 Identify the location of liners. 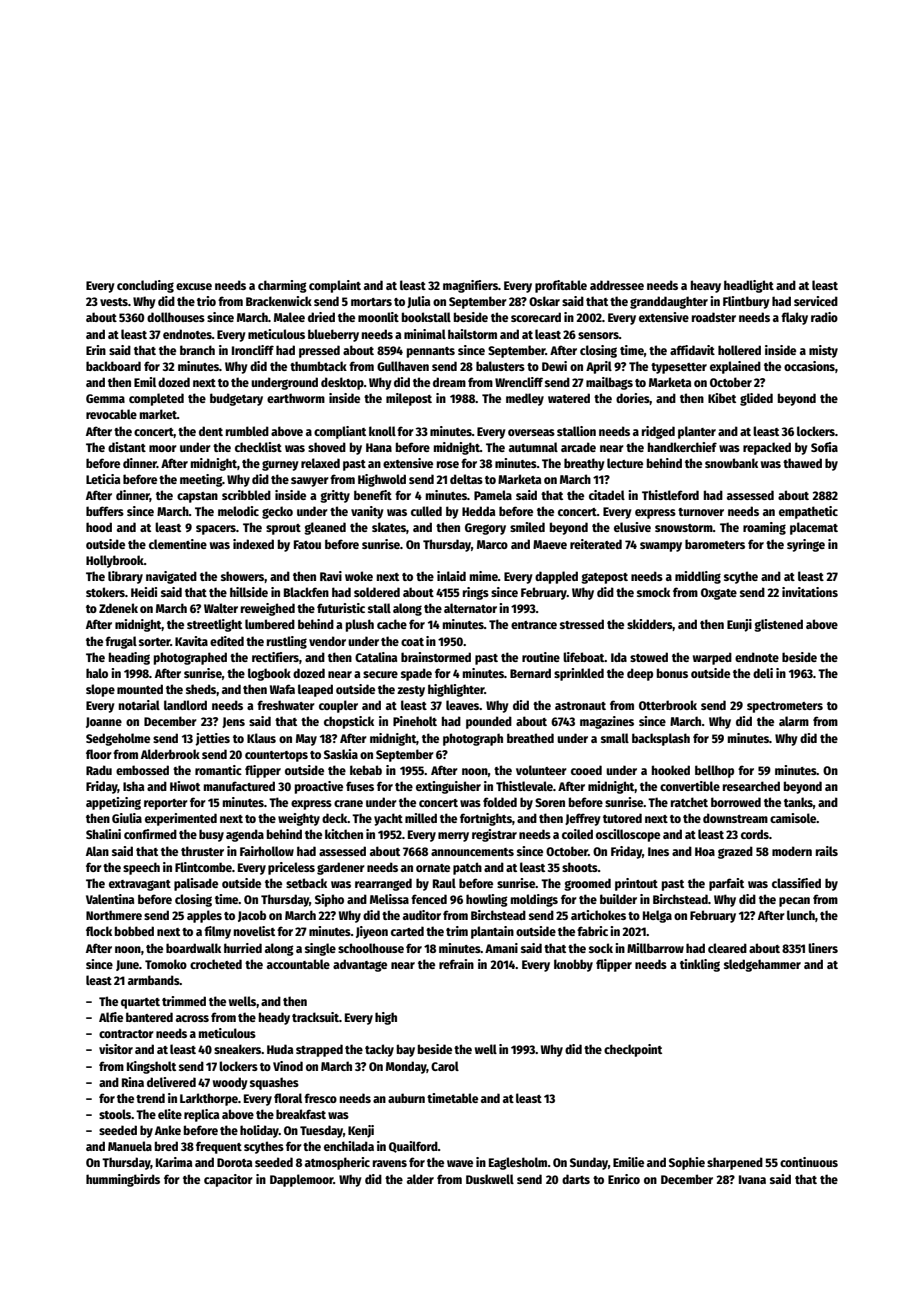
(823, 948).
